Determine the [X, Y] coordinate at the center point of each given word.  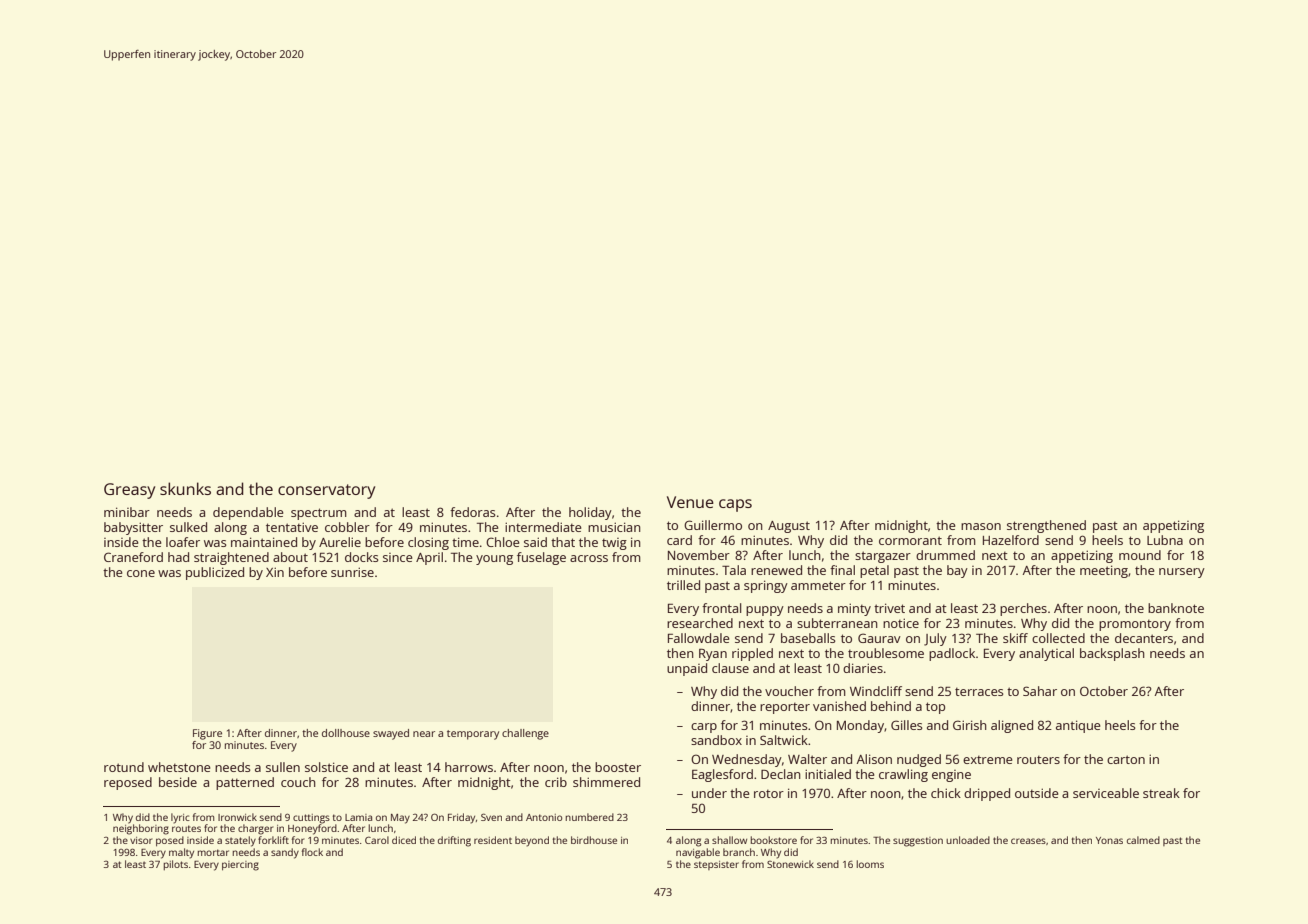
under [709, 793]
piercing [240, 866]
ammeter [818, 585]
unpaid [687, 669]
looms [870, 864]
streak [1161, 793]
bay [957, 571]
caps [735, 505]
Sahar [1040, 691]
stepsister [716, 865]
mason [981, 526]
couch [298, 782]
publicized [215, 573]
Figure [207, 734]
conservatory [326, 491]
